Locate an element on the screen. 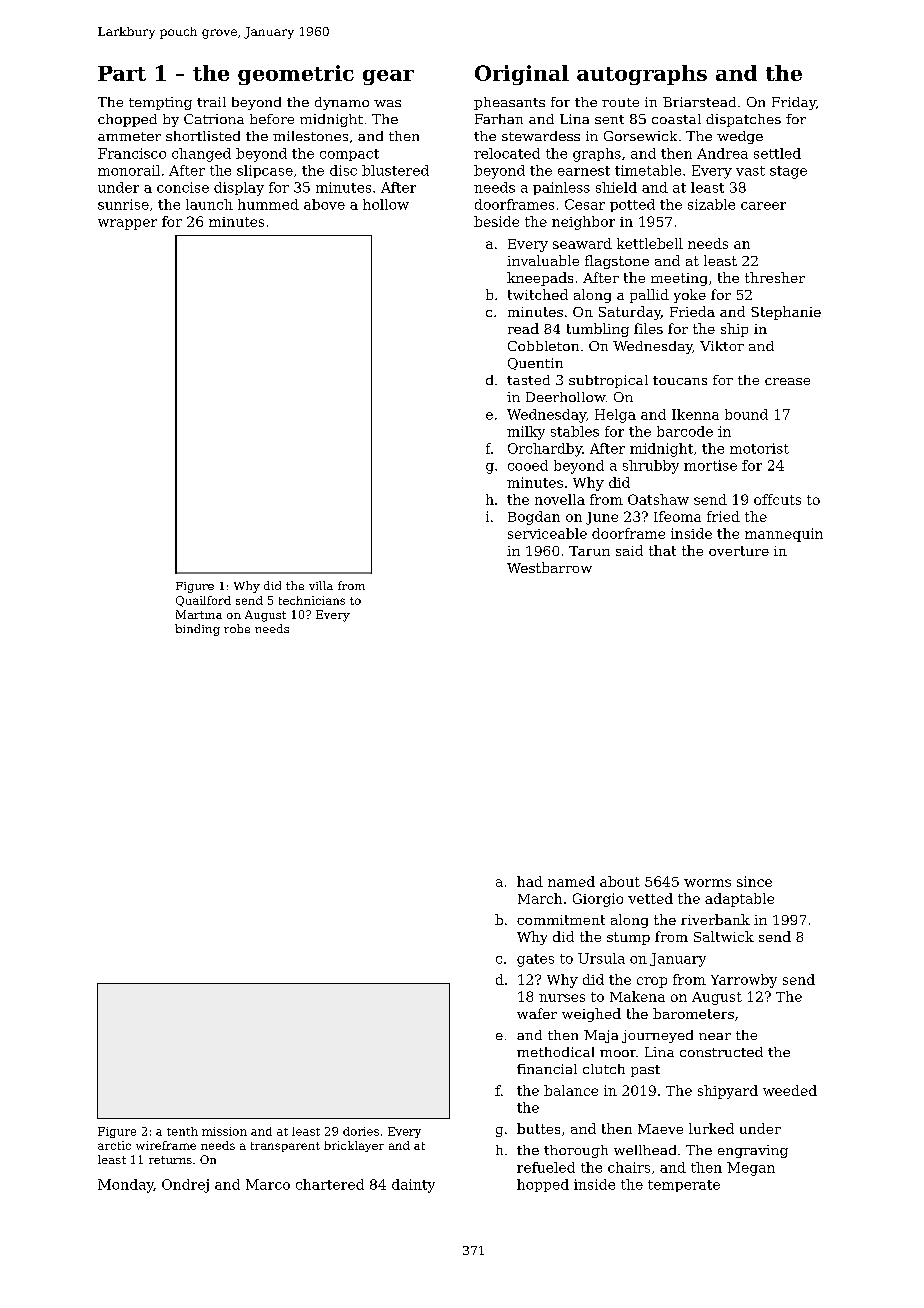 Image resolution: width=924 pixels, height=1308 pixels. binding is located at coordinates (197, 630).
